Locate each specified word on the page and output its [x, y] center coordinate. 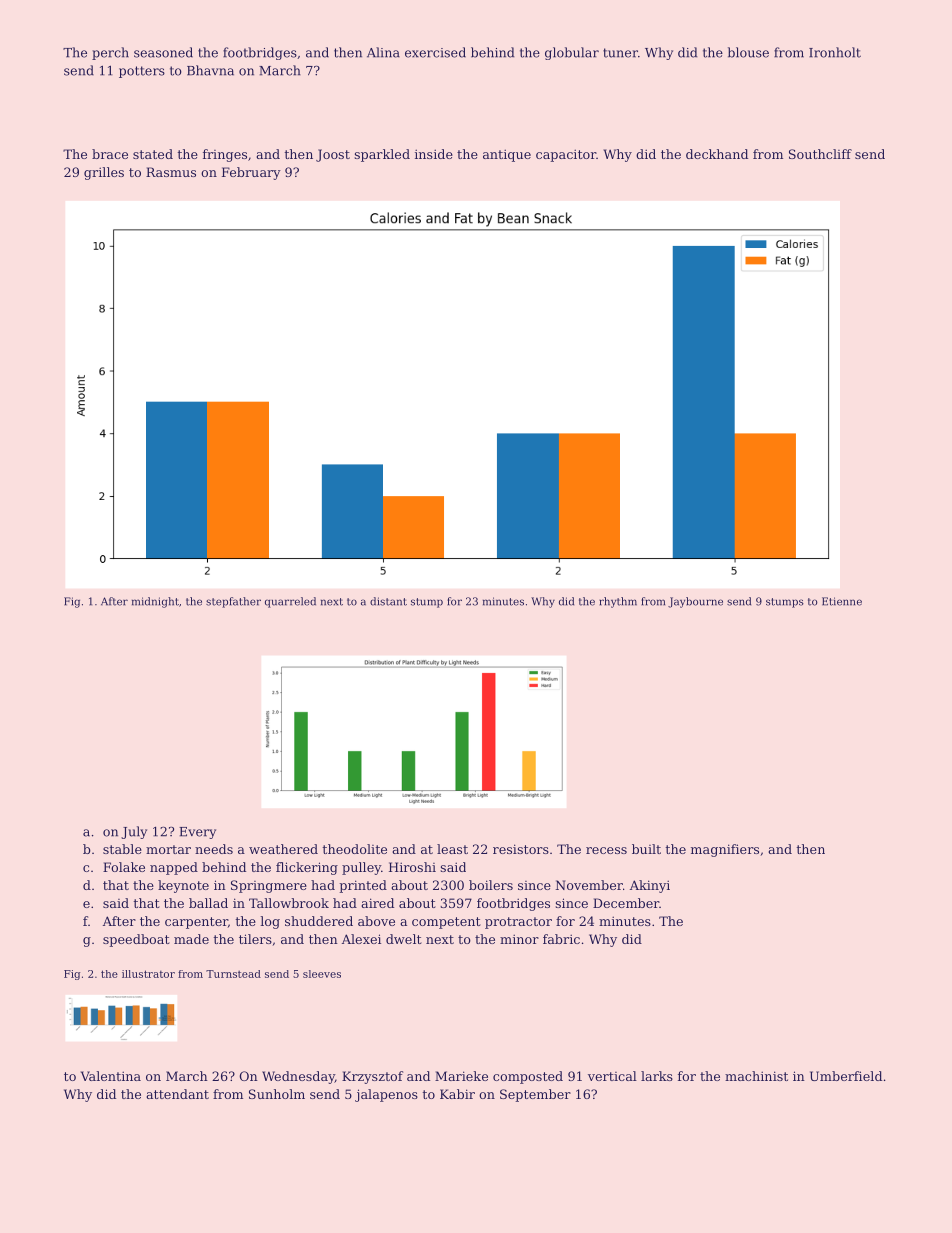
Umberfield [846, 1076]
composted [528, 1077]
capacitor [566, 155]
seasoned [163, 52]
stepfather [233, 602]
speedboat [136, 940]
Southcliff [820, 154]
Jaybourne [695, 602]
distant [388, 601]
